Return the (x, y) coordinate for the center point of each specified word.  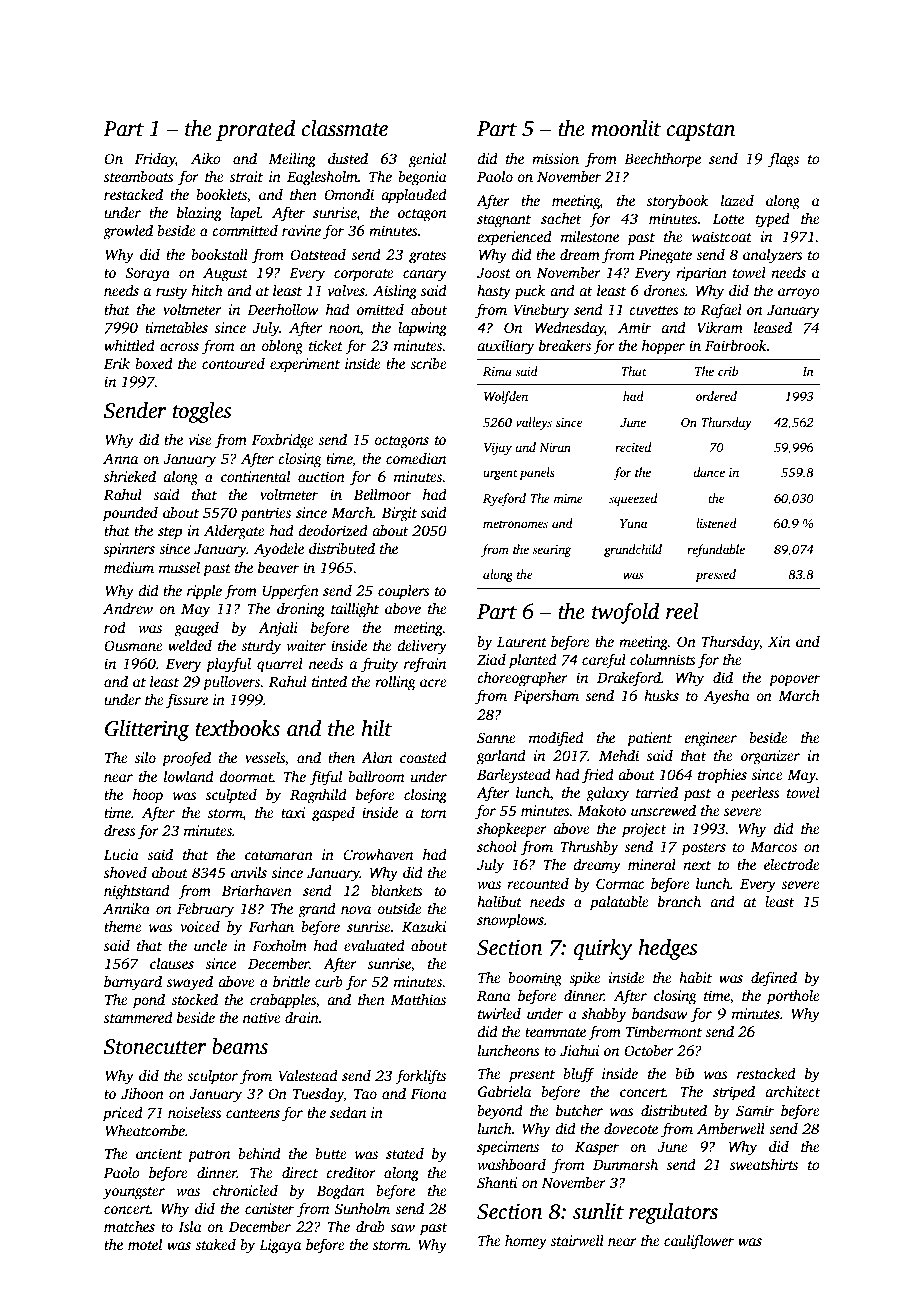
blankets (397, 890)
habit (695, 977)
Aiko (206, 158)
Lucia (121, 854)
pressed (715, 575)
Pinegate (665, 256)
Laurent (522, 642)
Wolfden (506, 397)
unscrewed (663, 810)
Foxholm (279, 945)
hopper (663, 347)
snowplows (510, 921)
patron (209, 1156)
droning (301, 610)
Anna (120, 458)
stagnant (504, 221)
